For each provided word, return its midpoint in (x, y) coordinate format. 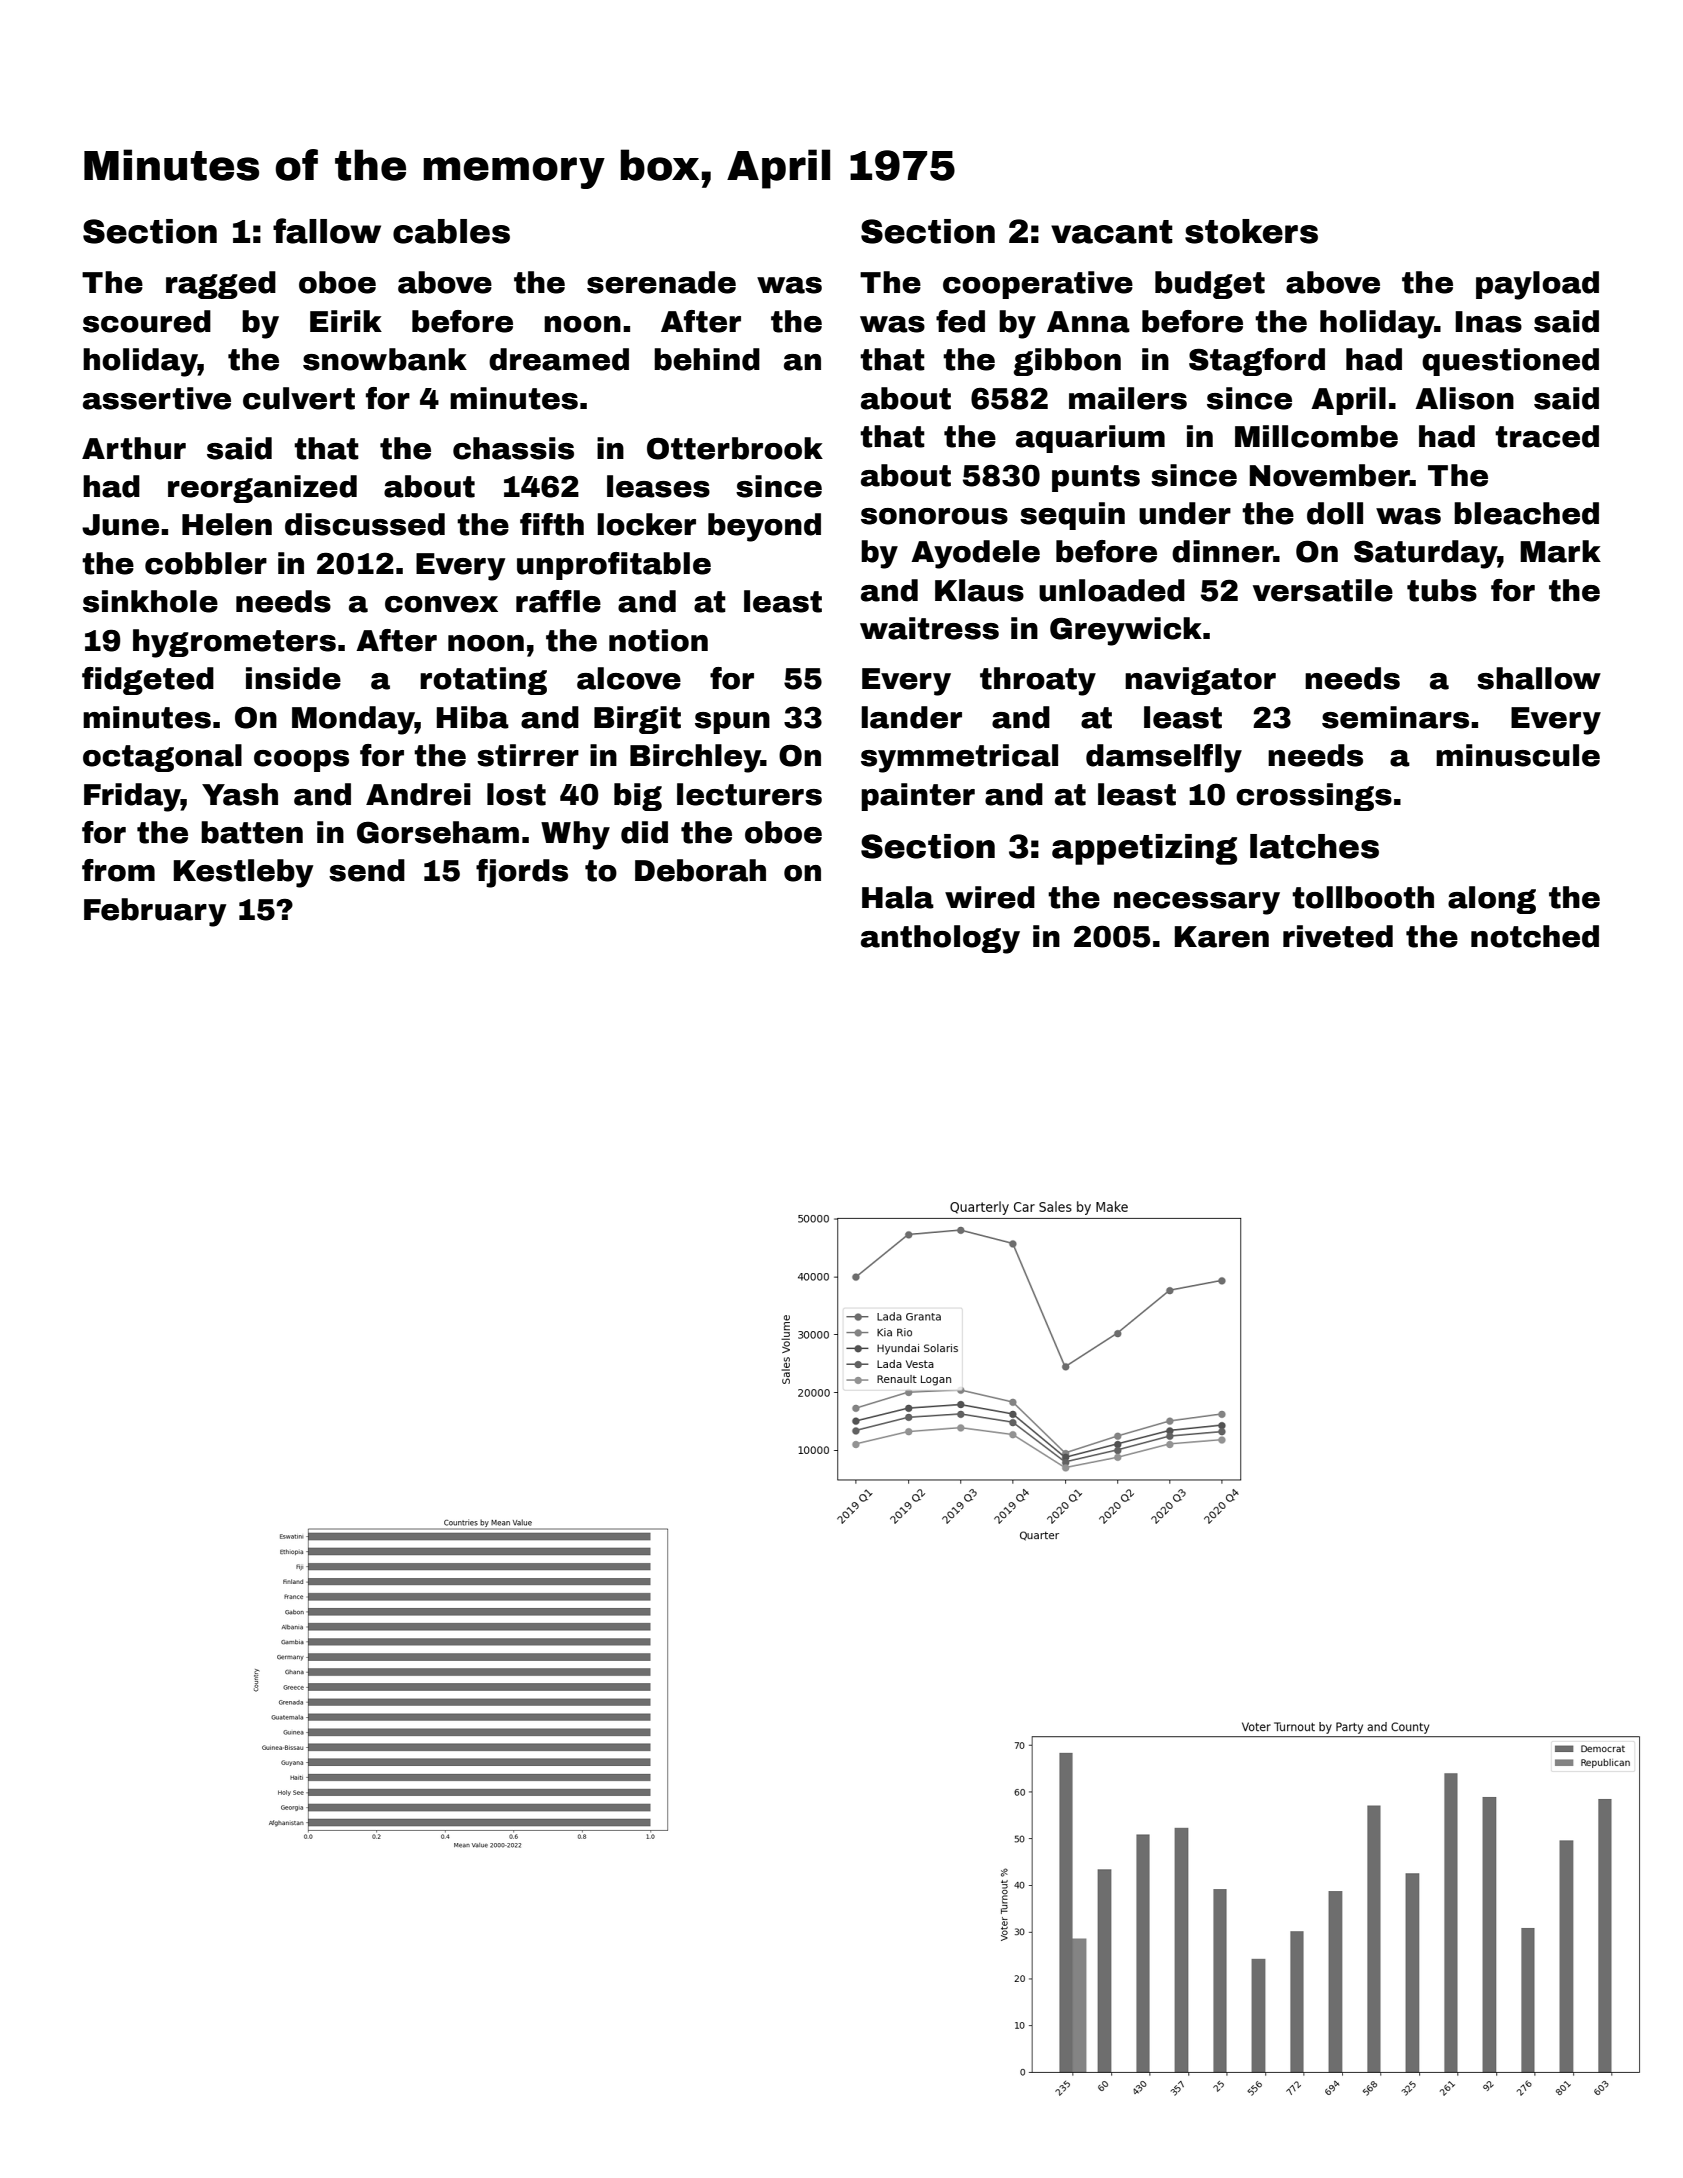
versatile (1323, 590)
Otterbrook (735, 448)
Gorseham (438, 832)
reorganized (262, 489)
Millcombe (1316, 436)
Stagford (1257, 362)
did (644, 832)
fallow (327, 231)
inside (293, 678)
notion (658, 640)
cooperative (1038, 285)
